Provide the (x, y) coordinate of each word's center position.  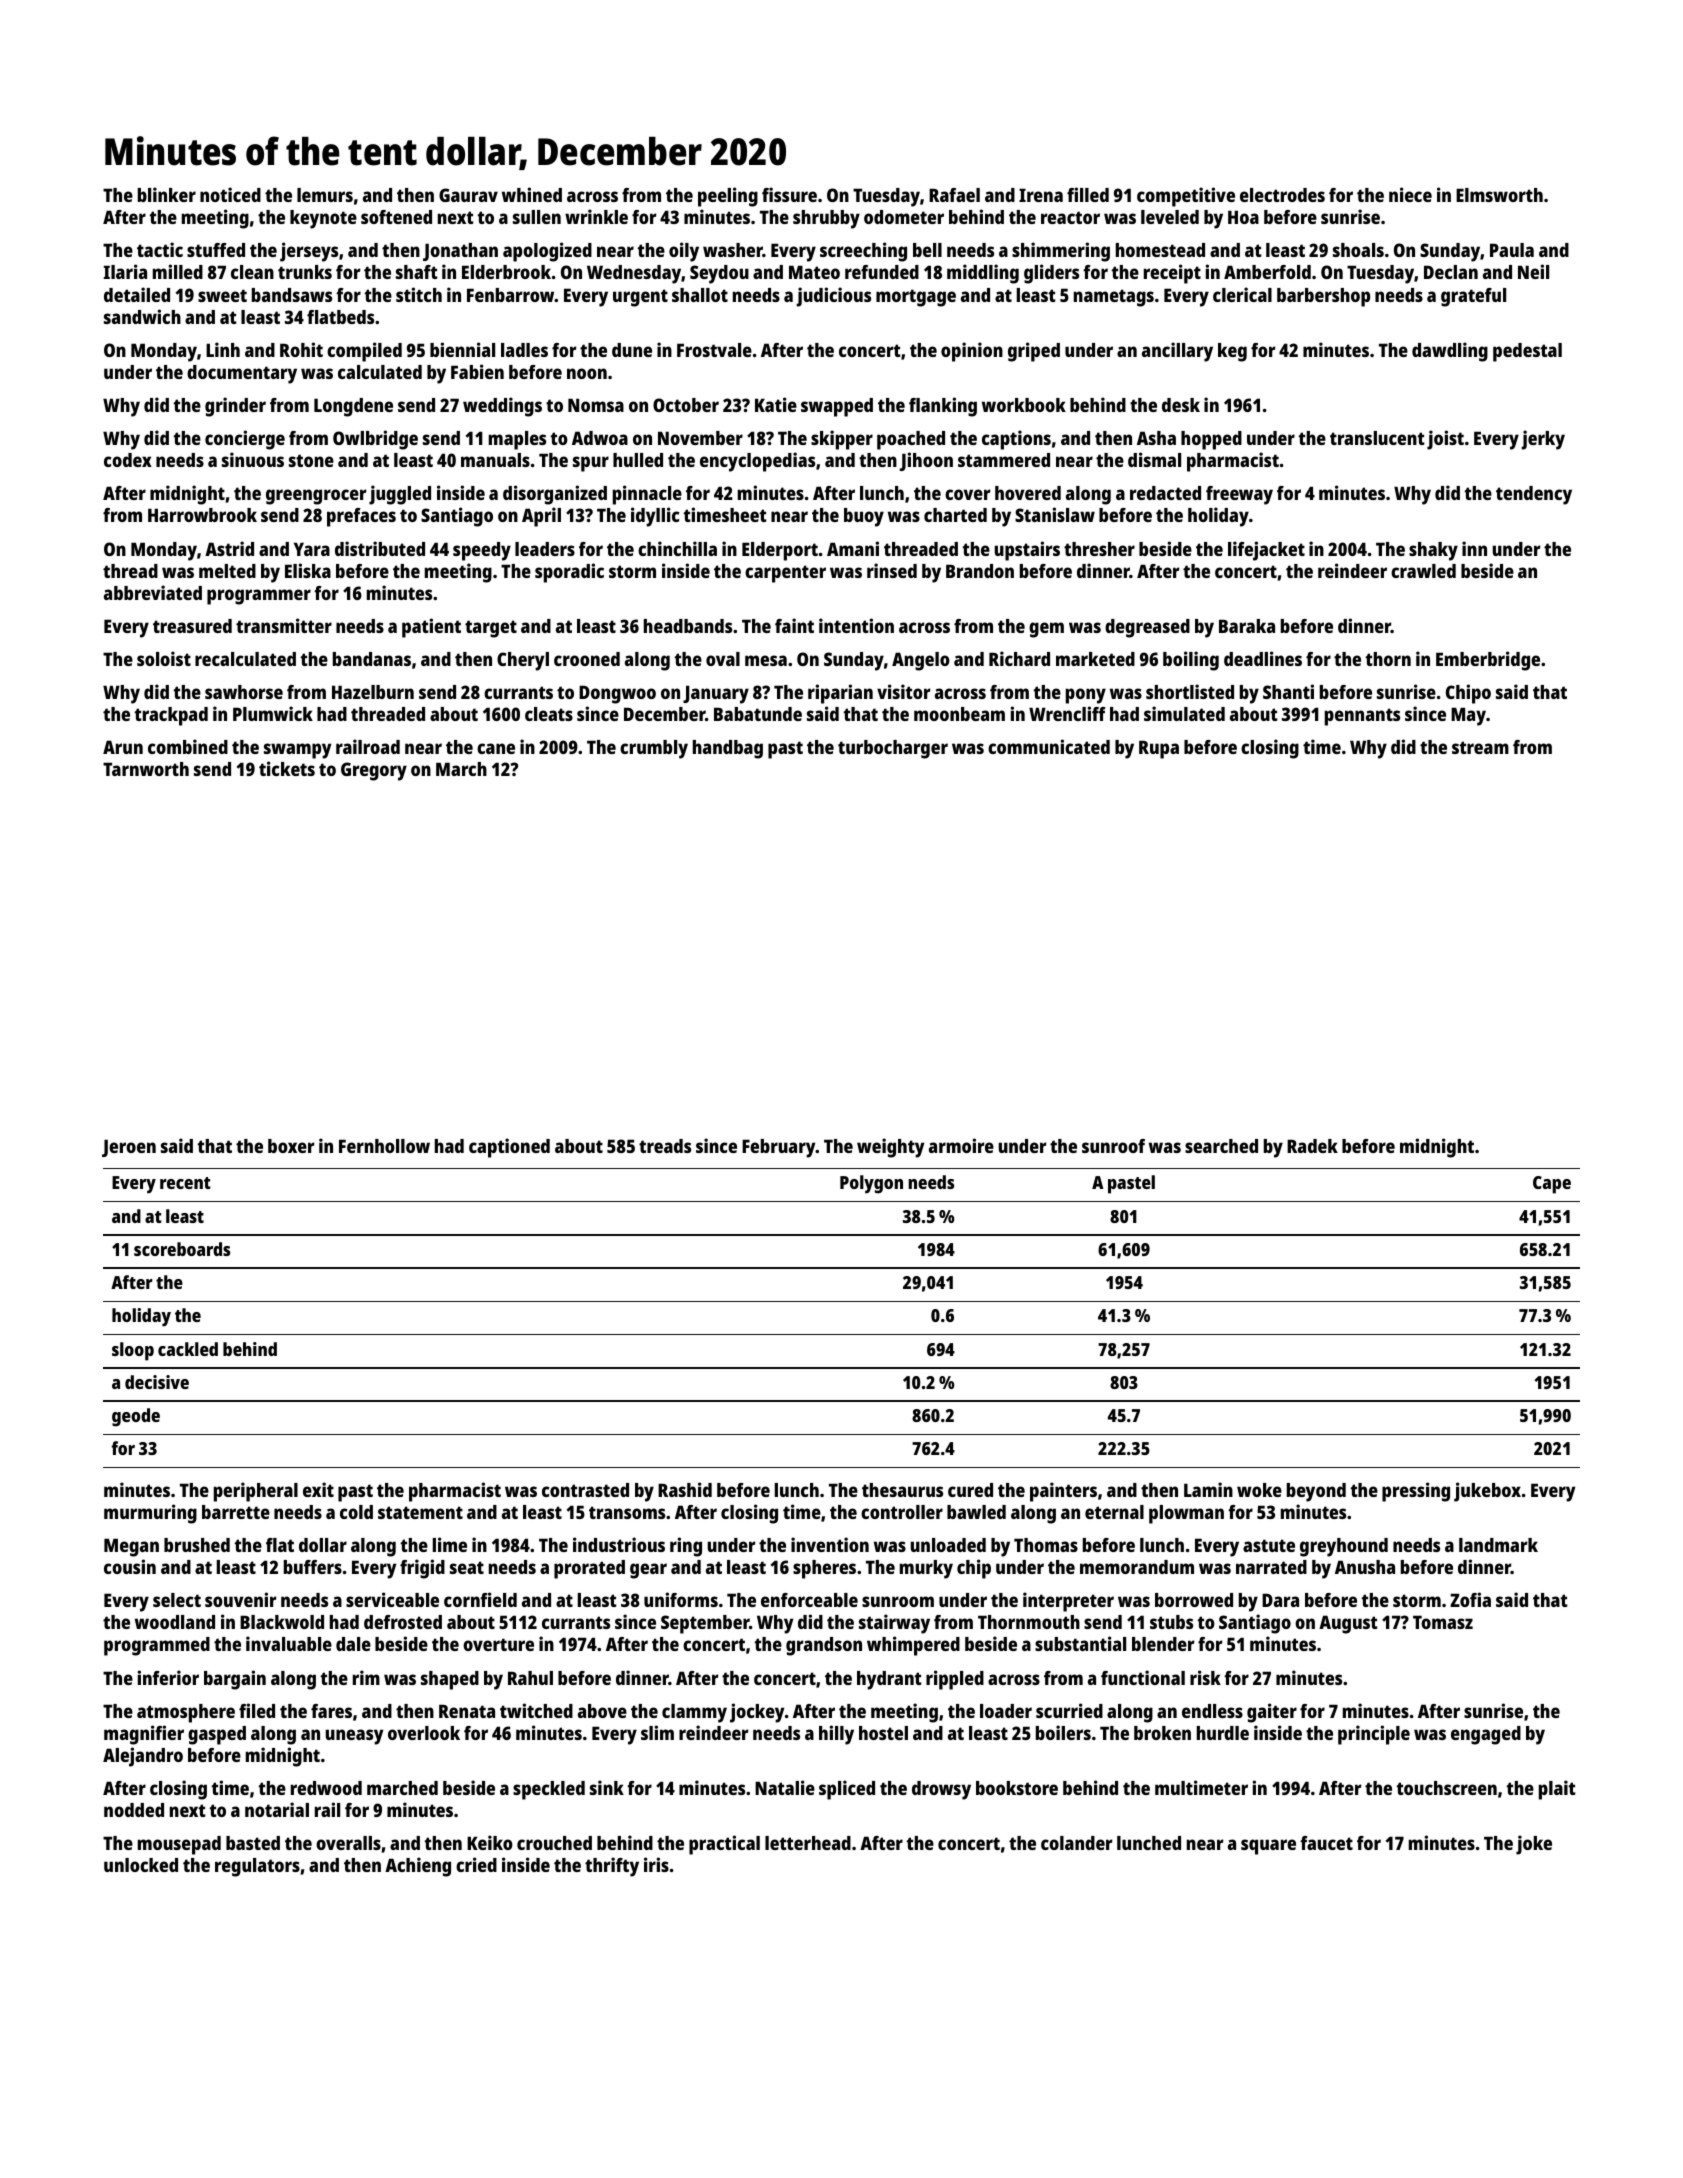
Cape (1552, 1185)
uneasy (354, 1737)
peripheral (256, 1492)
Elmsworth (1499, 195)
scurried (1069, 1710)
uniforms (681, 1599)
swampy (297, 751)
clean (252, 272)
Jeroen (129, 1148)
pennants (1362, 717)
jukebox (1487, 1492)
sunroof (1113, 1146)
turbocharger (893, 749)
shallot (700, 295)
